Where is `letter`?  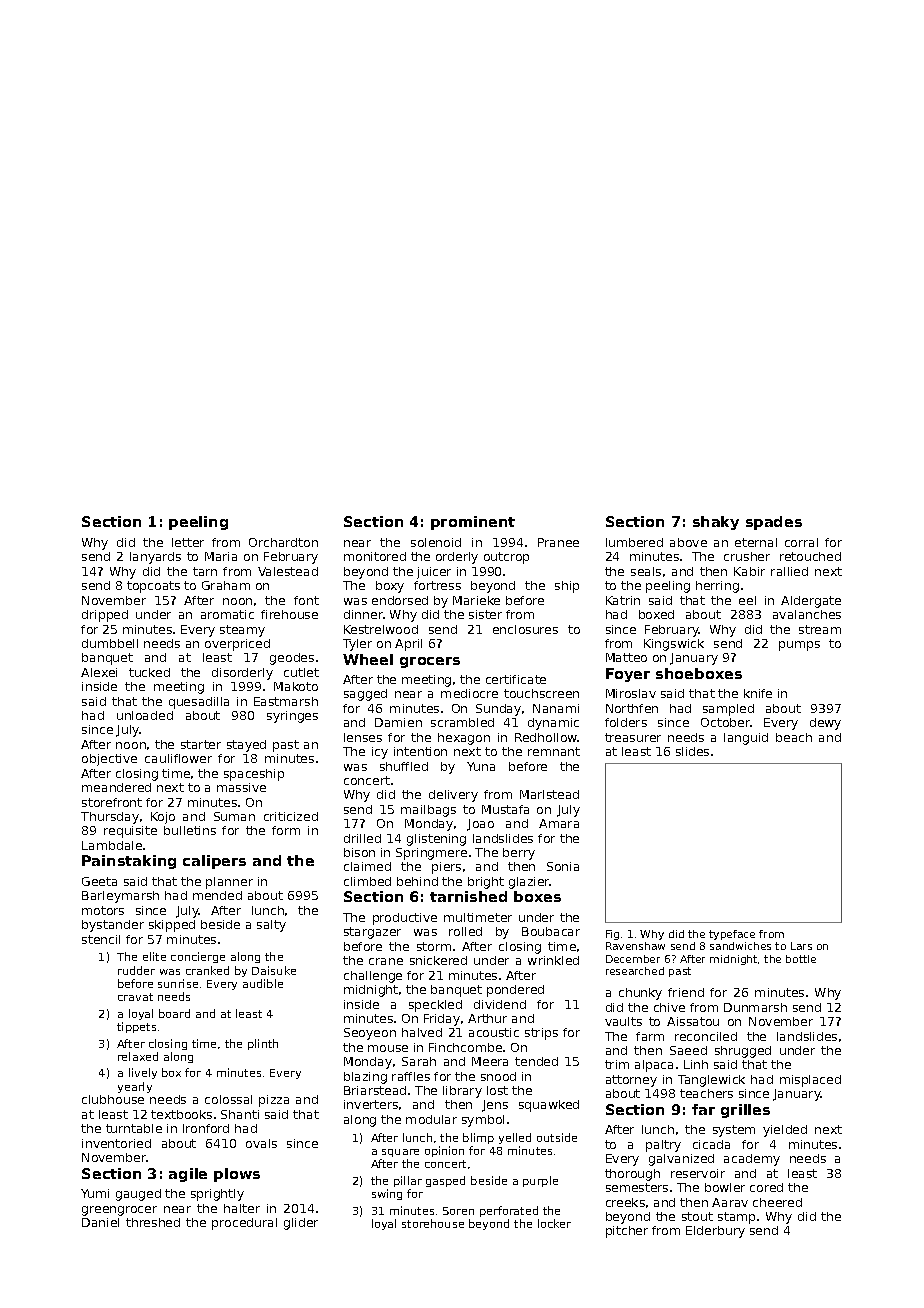 letter is located at coordinates (188, 542).
